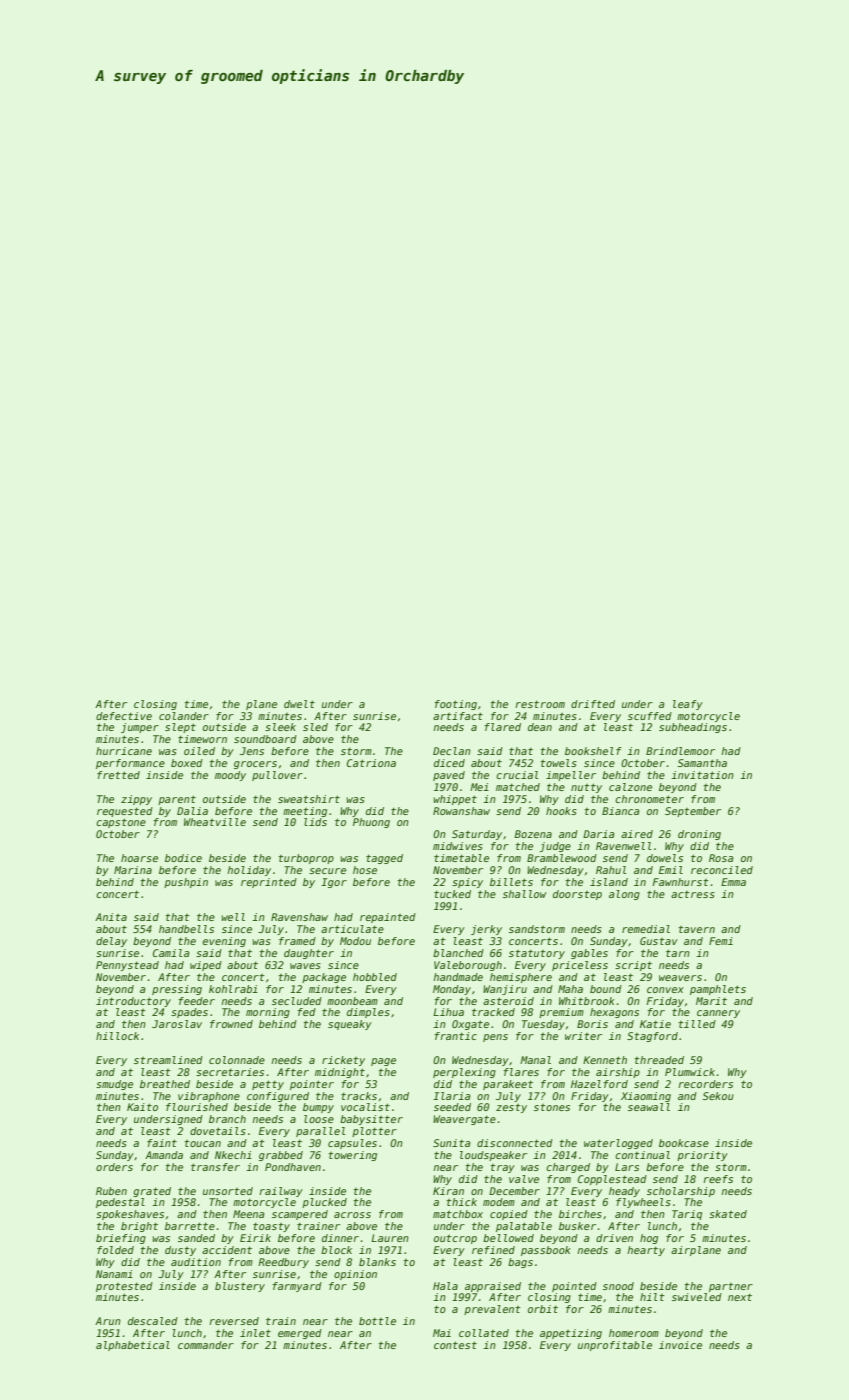 The width and height of the image is (849, 1400). Describe the element at coordinates (297, 941) in the image. I see `framed` at that location.
